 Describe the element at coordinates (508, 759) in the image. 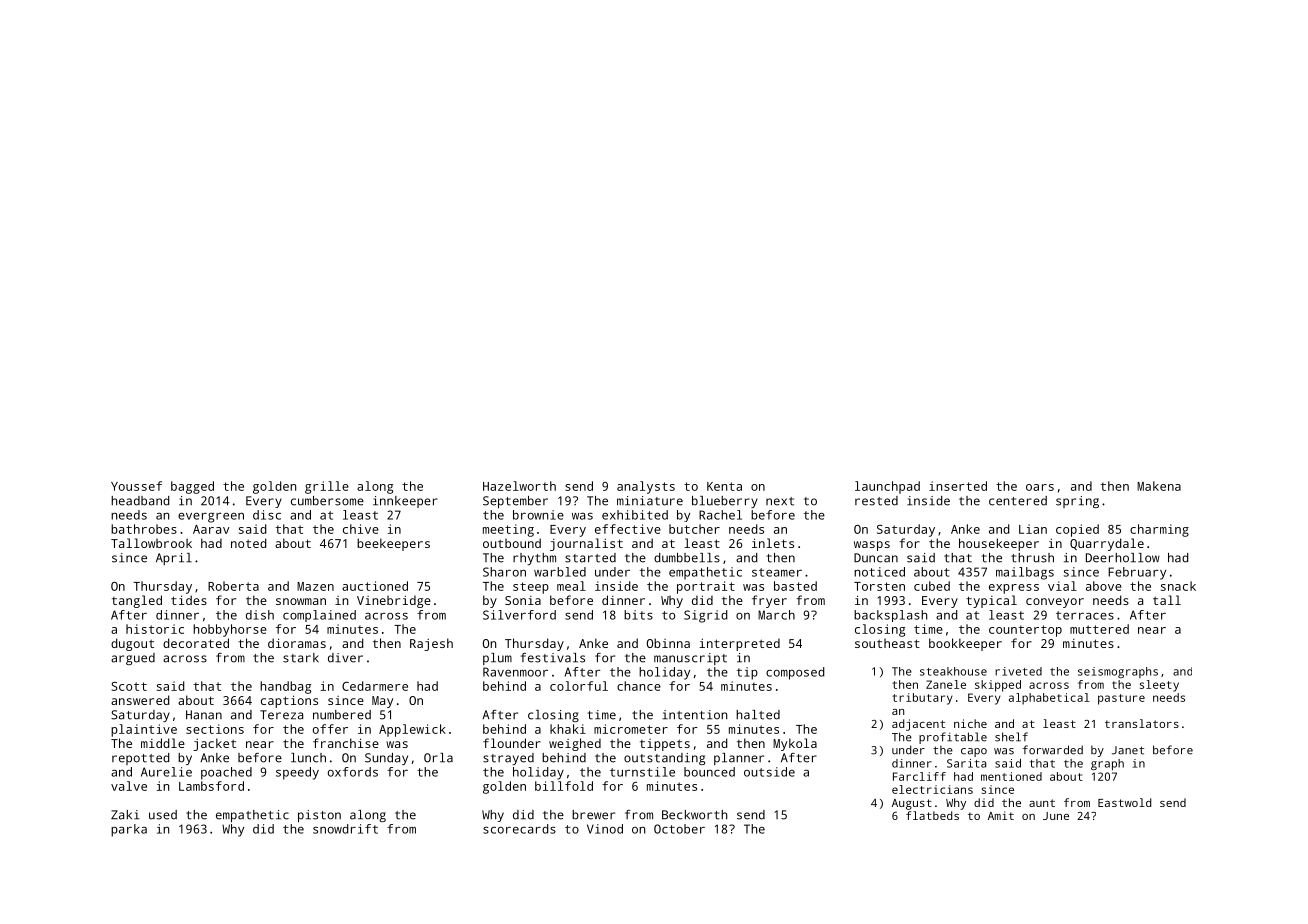

I see `strayed` at that location.
